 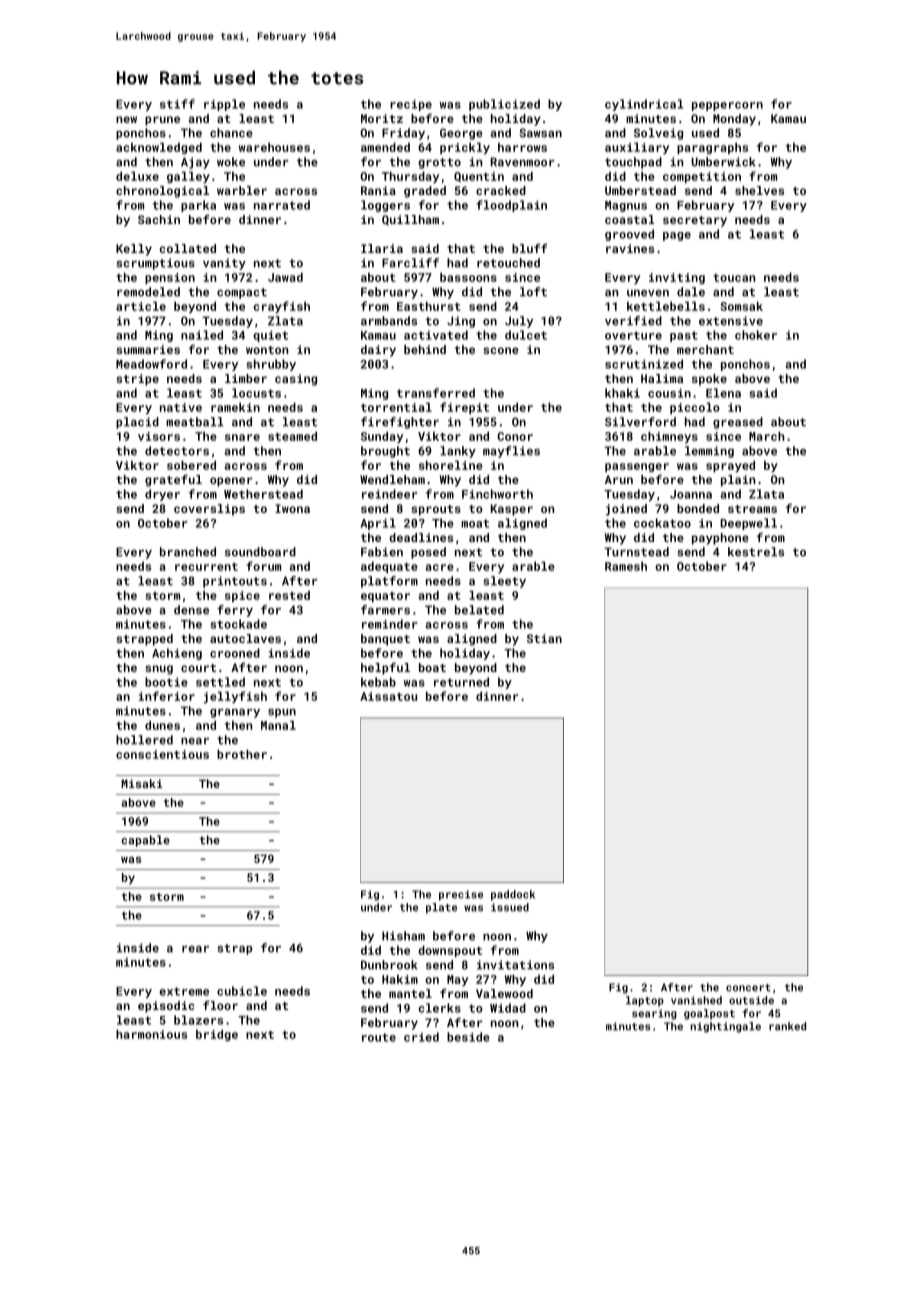 What do you see at coordinates (544, 638) in the document?
I see `Stian` at bounding box center [544, 638].
